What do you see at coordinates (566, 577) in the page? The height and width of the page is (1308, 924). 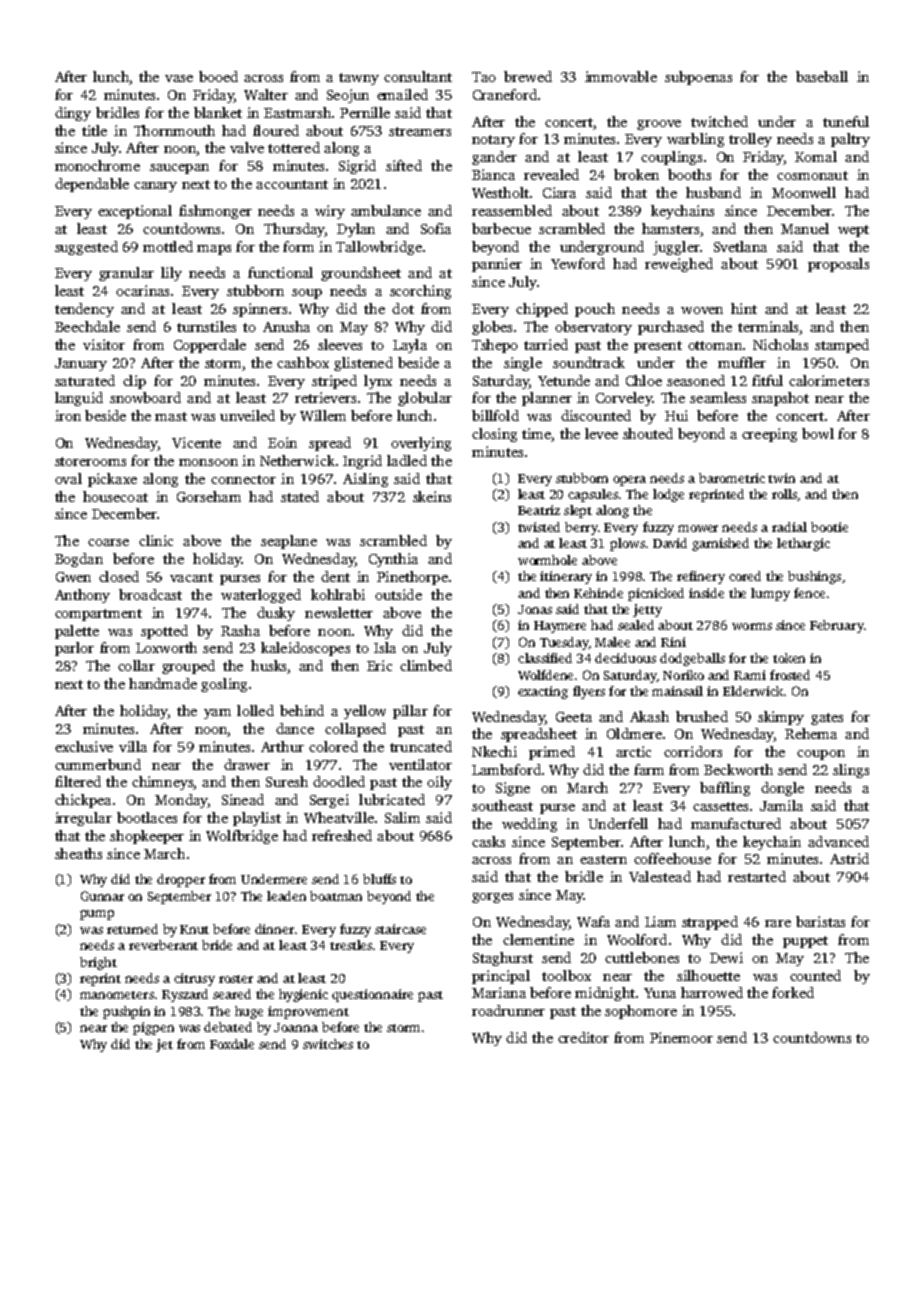 I see `itinerary` at bounding box center [566, 577].
